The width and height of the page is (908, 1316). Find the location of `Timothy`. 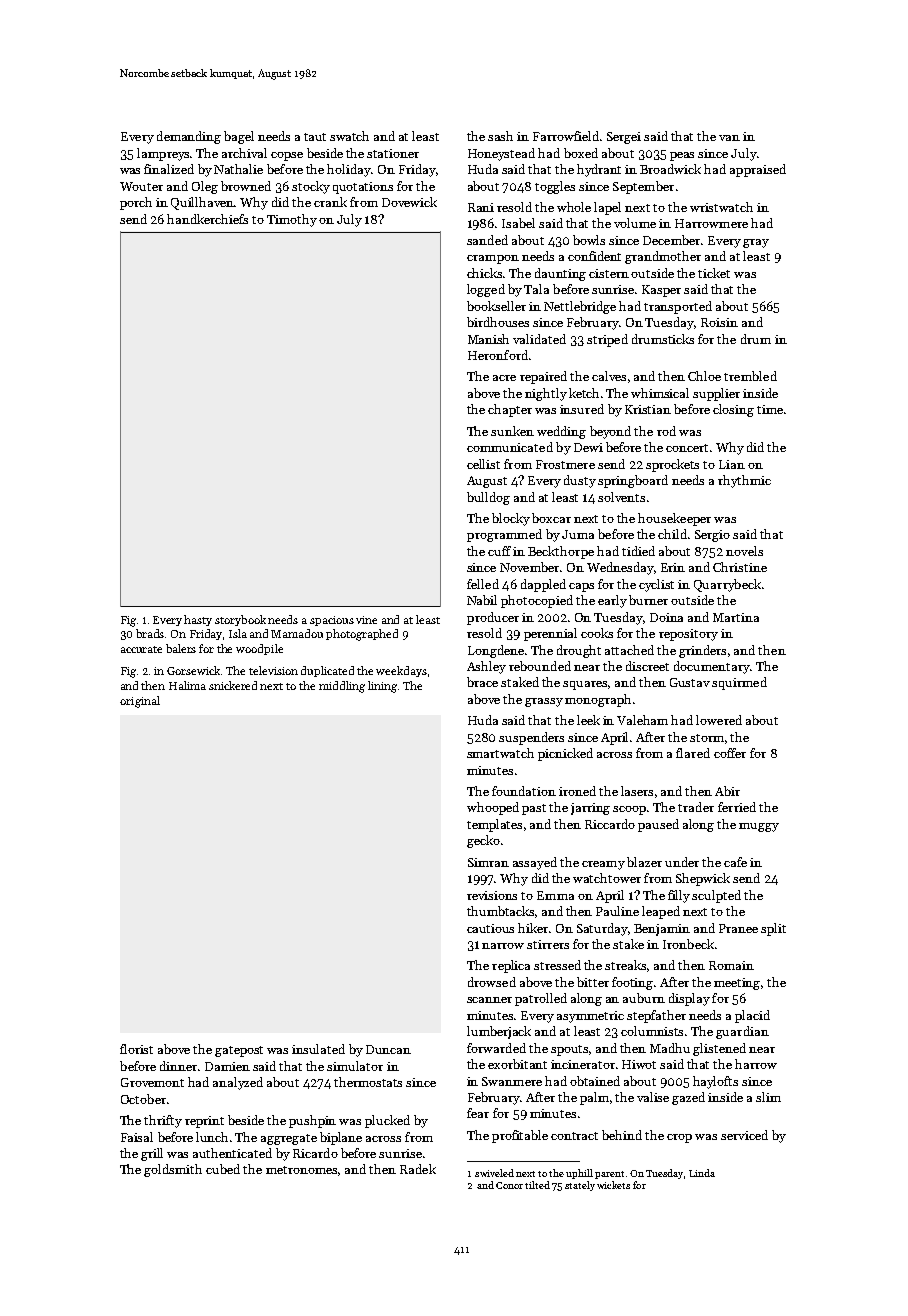

Timothy is located at coordinates (292, 220).
